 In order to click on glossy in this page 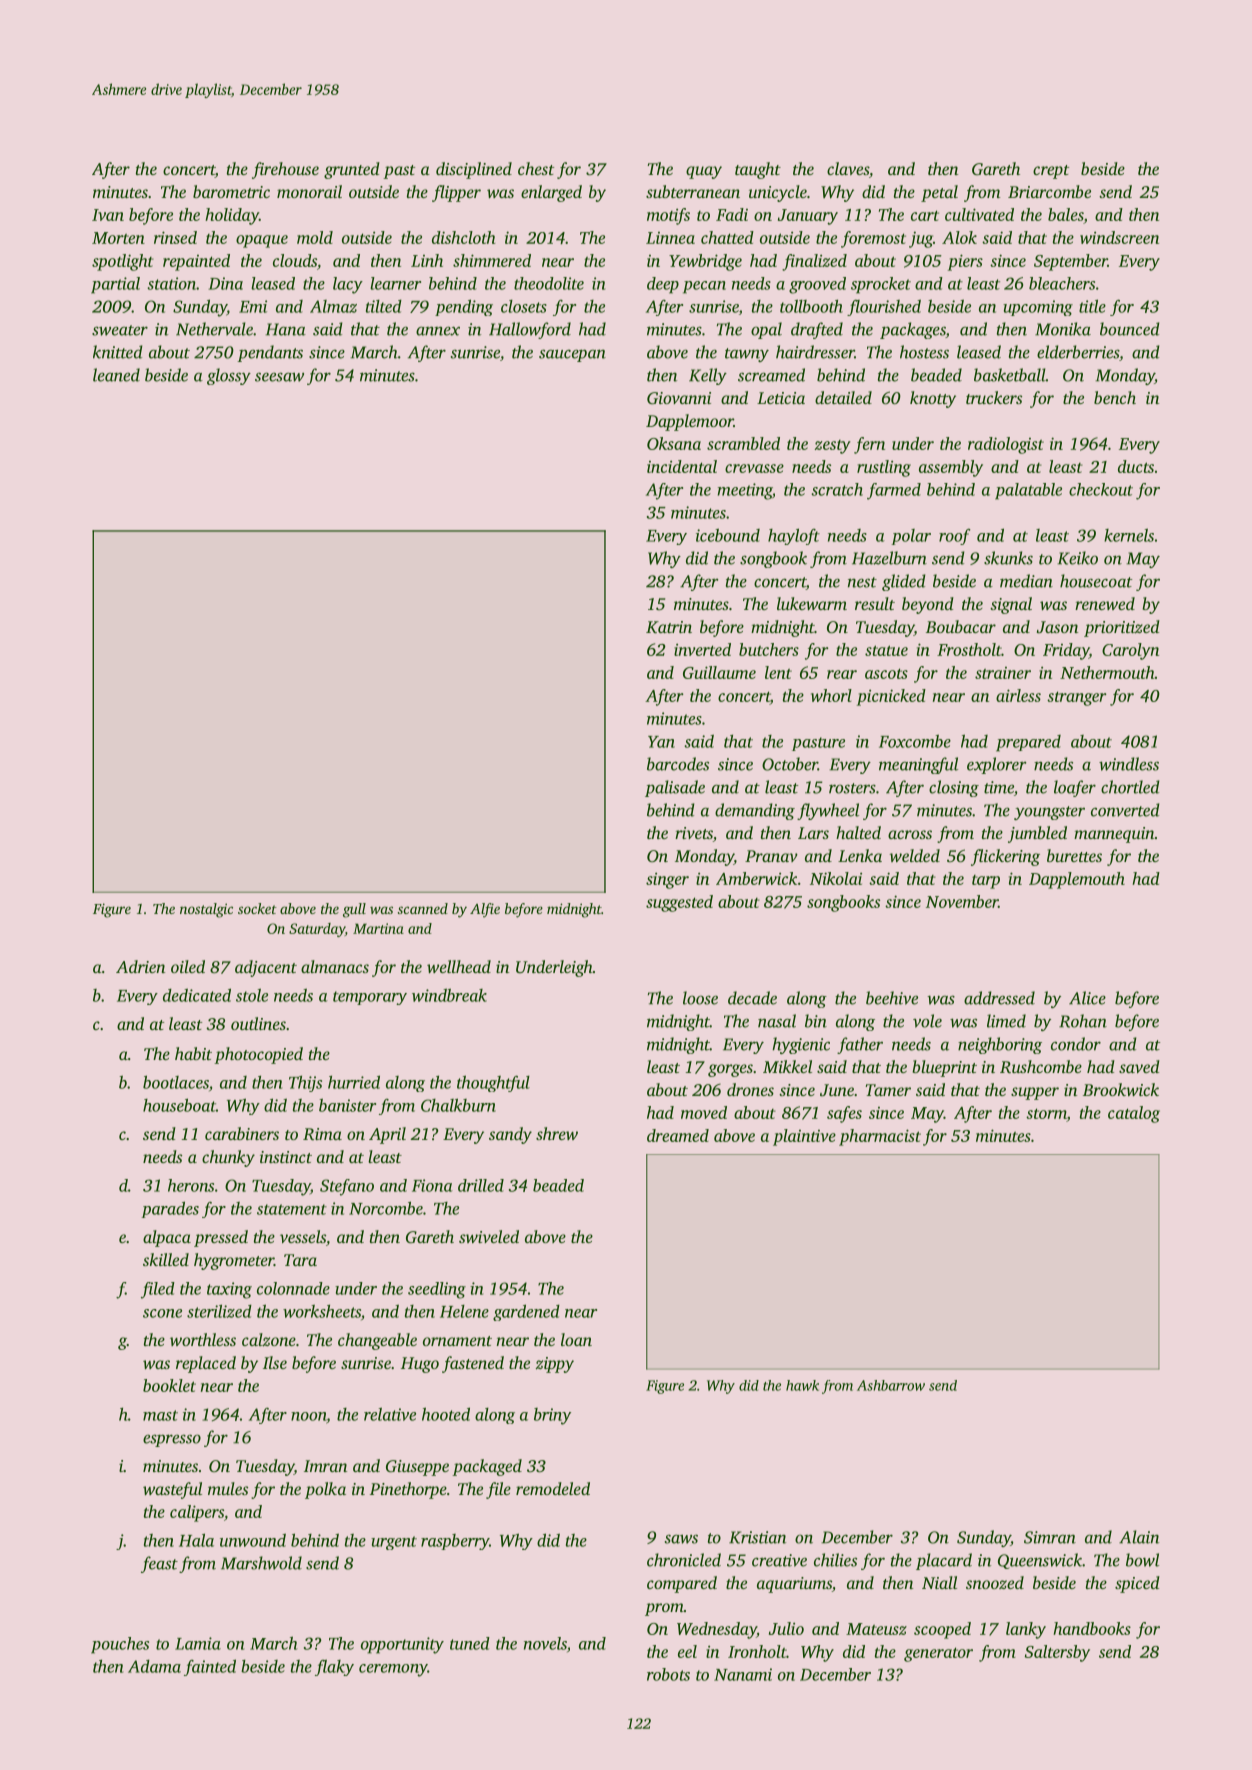, I will do `click(229, 376)`.
